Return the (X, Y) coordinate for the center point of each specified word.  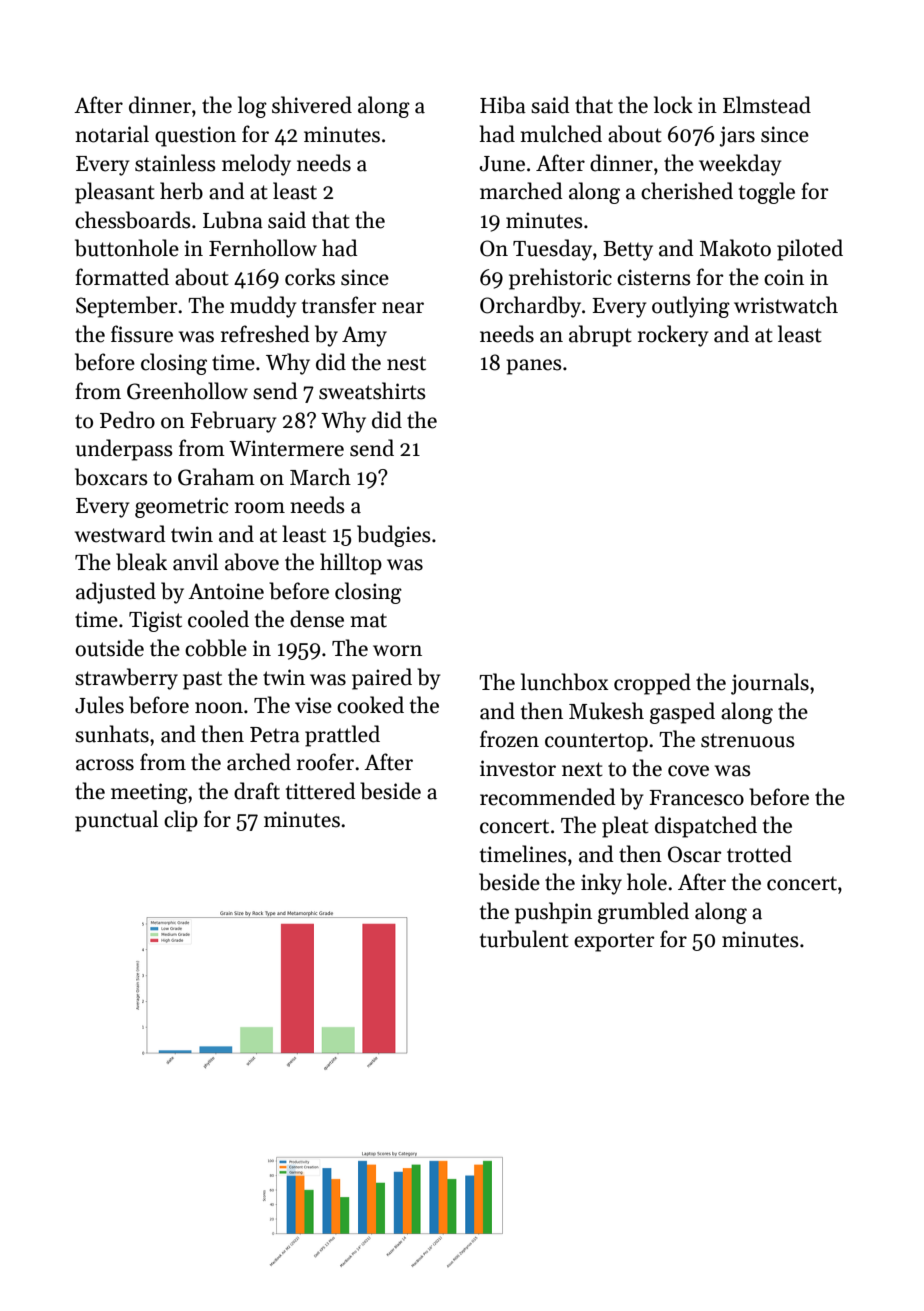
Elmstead (767, 105)
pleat (625, 827)
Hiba (503, 105)
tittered (321, 791)
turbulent (524, 939)
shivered (312, 105)
